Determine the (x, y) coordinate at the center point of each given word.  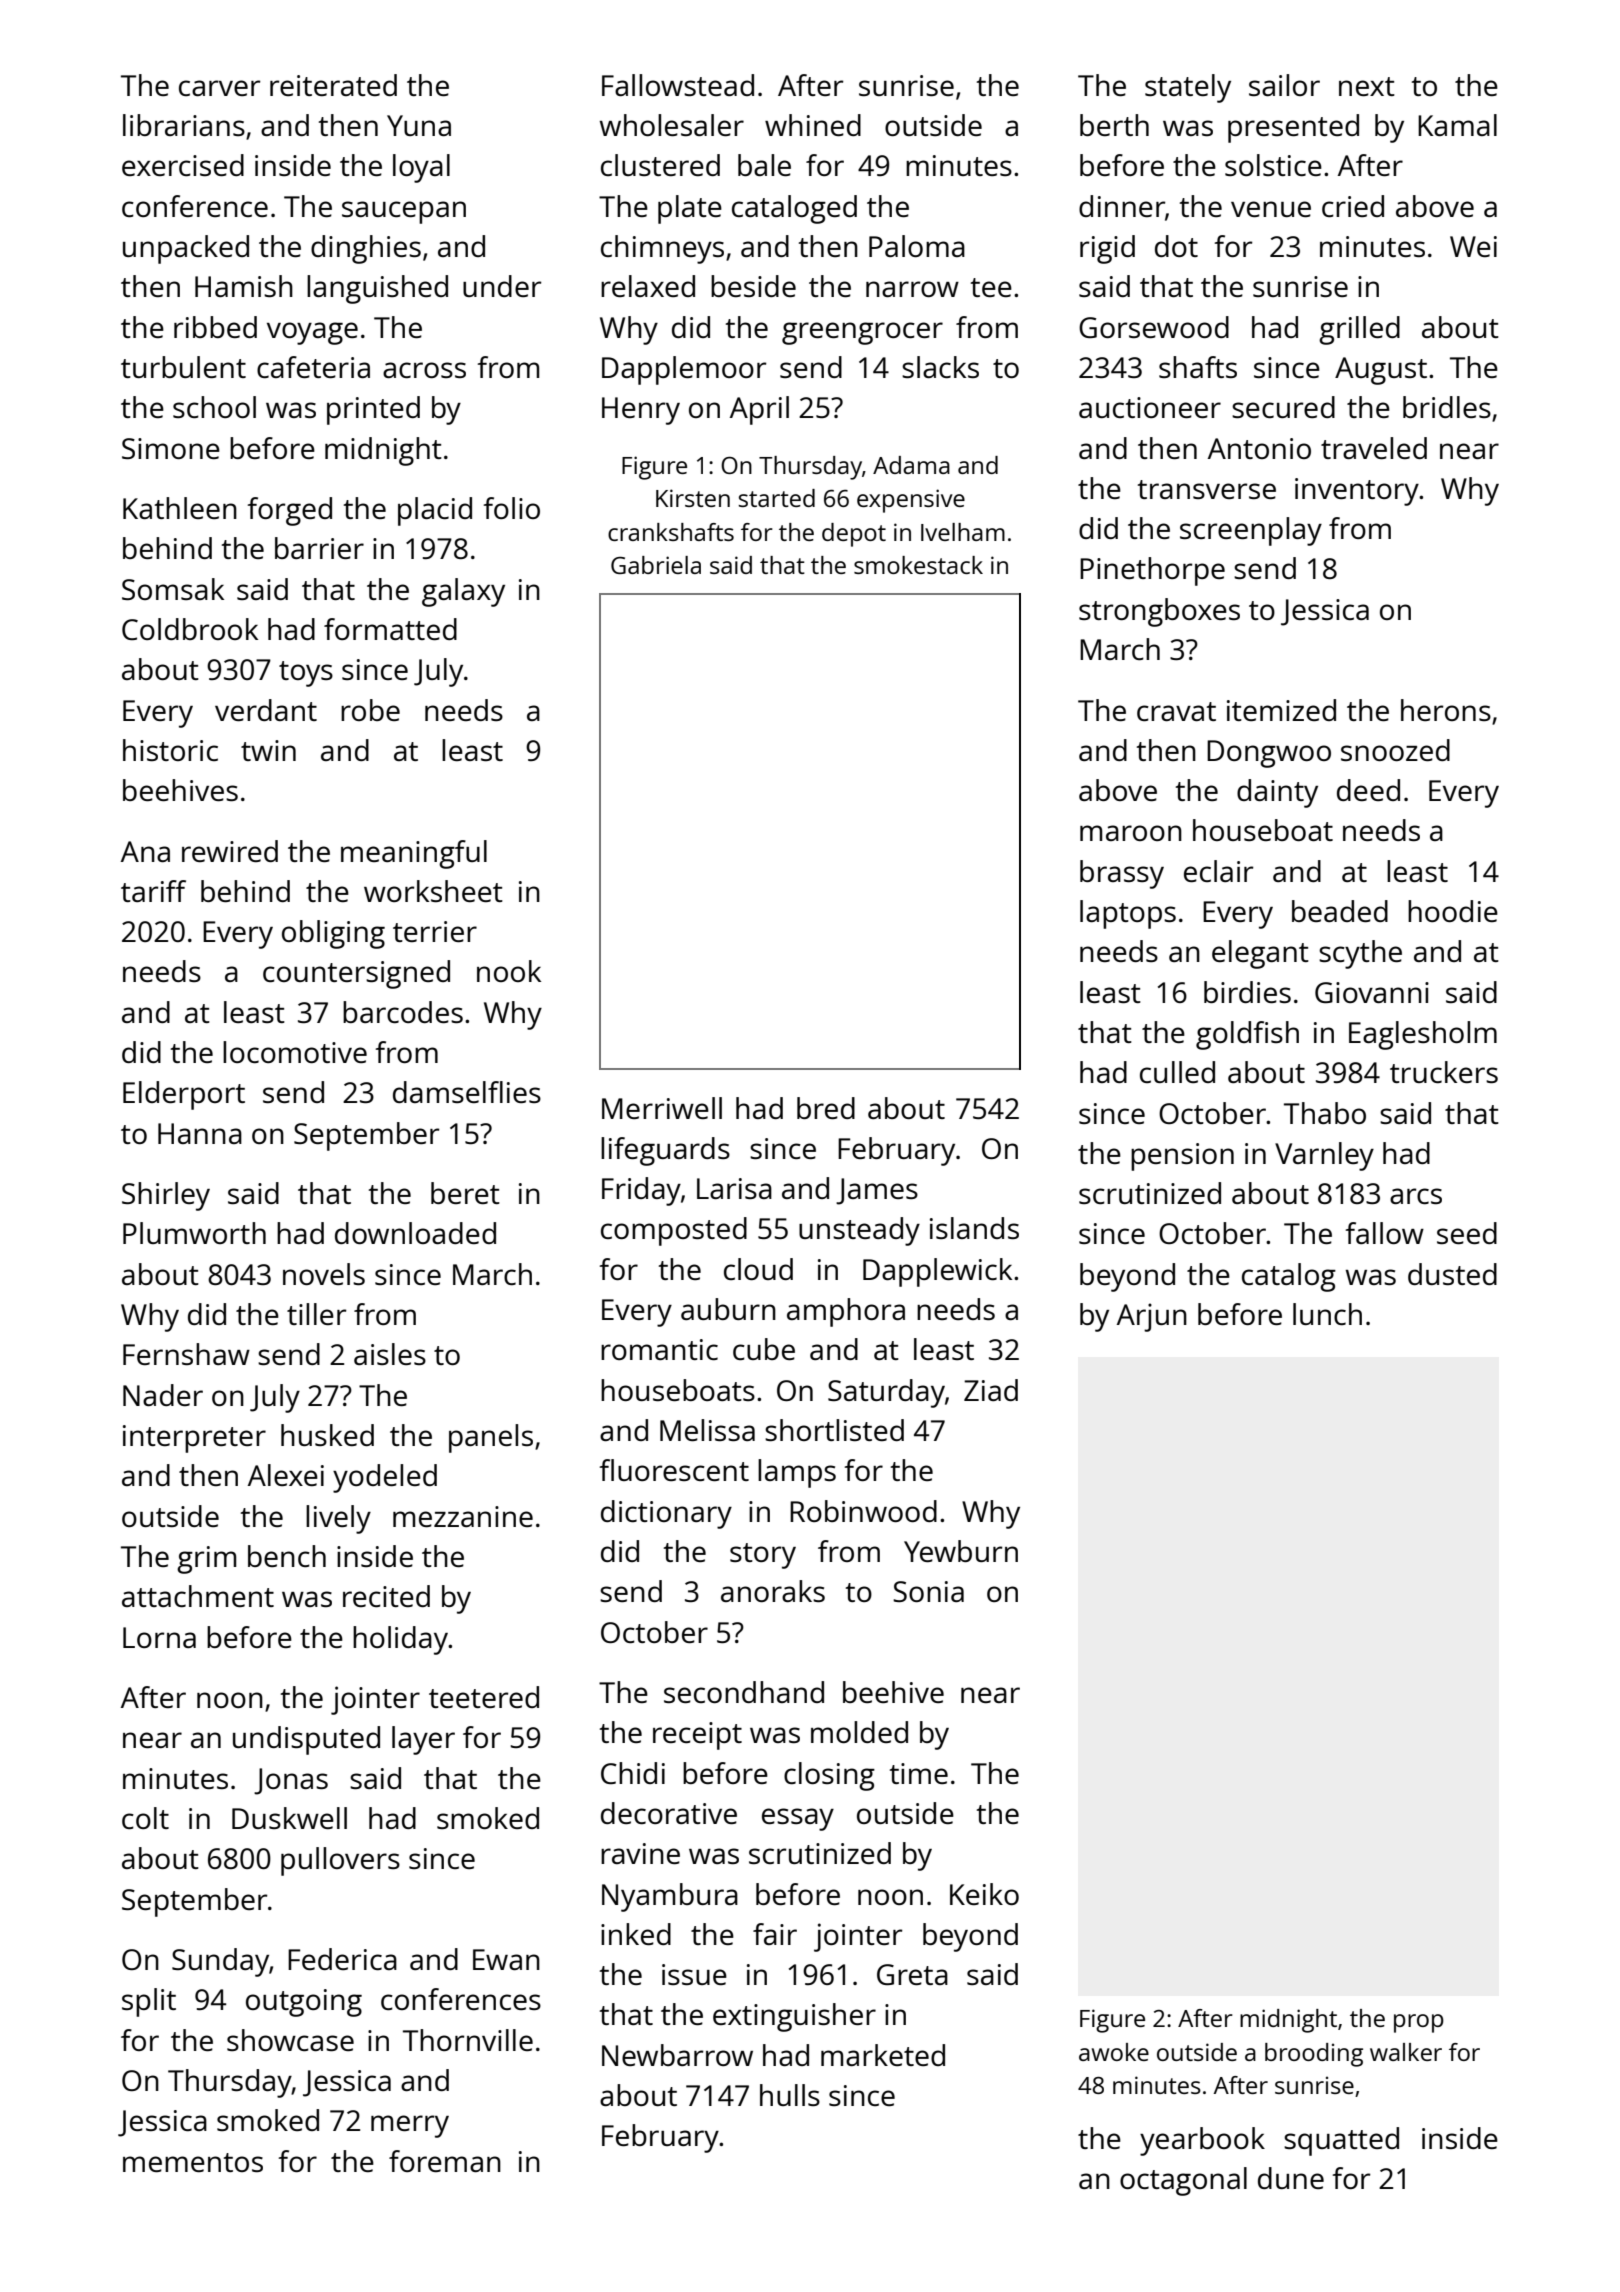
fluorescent (674, 1470)
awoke (1114, 2052)
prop (1419, 2023)
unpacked (186, 249)
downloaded (415, 1233)
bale (764, 165)
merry (410, 2126)
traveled (1374, 448)
